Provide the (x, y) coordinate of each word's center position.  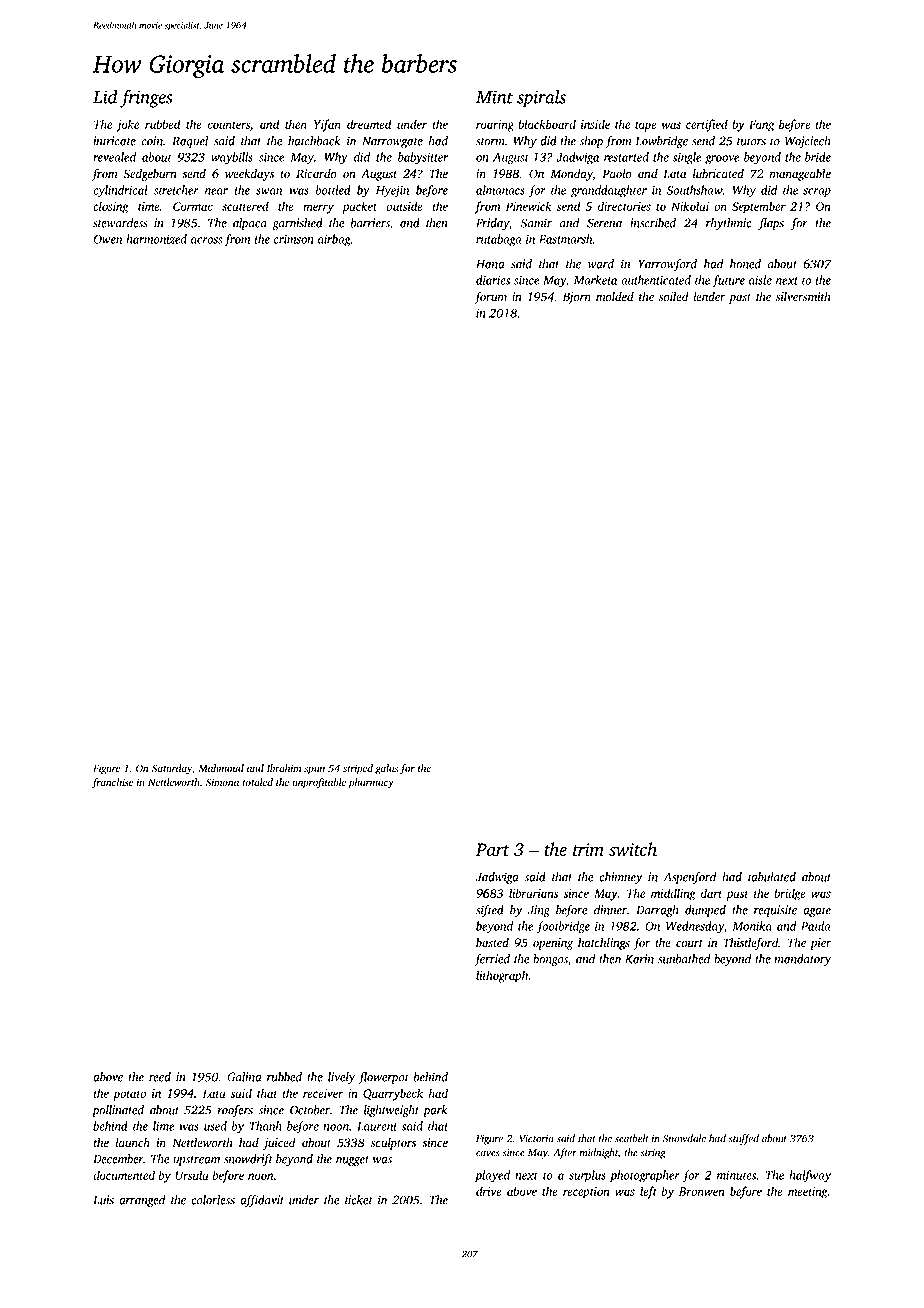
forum (490, 297)
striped (358, 769)
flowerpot (383, 1078)
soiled (674, 297)
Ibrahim (284, 768)
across (206, 240)
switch (633, 849)
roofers (235, 1111)
